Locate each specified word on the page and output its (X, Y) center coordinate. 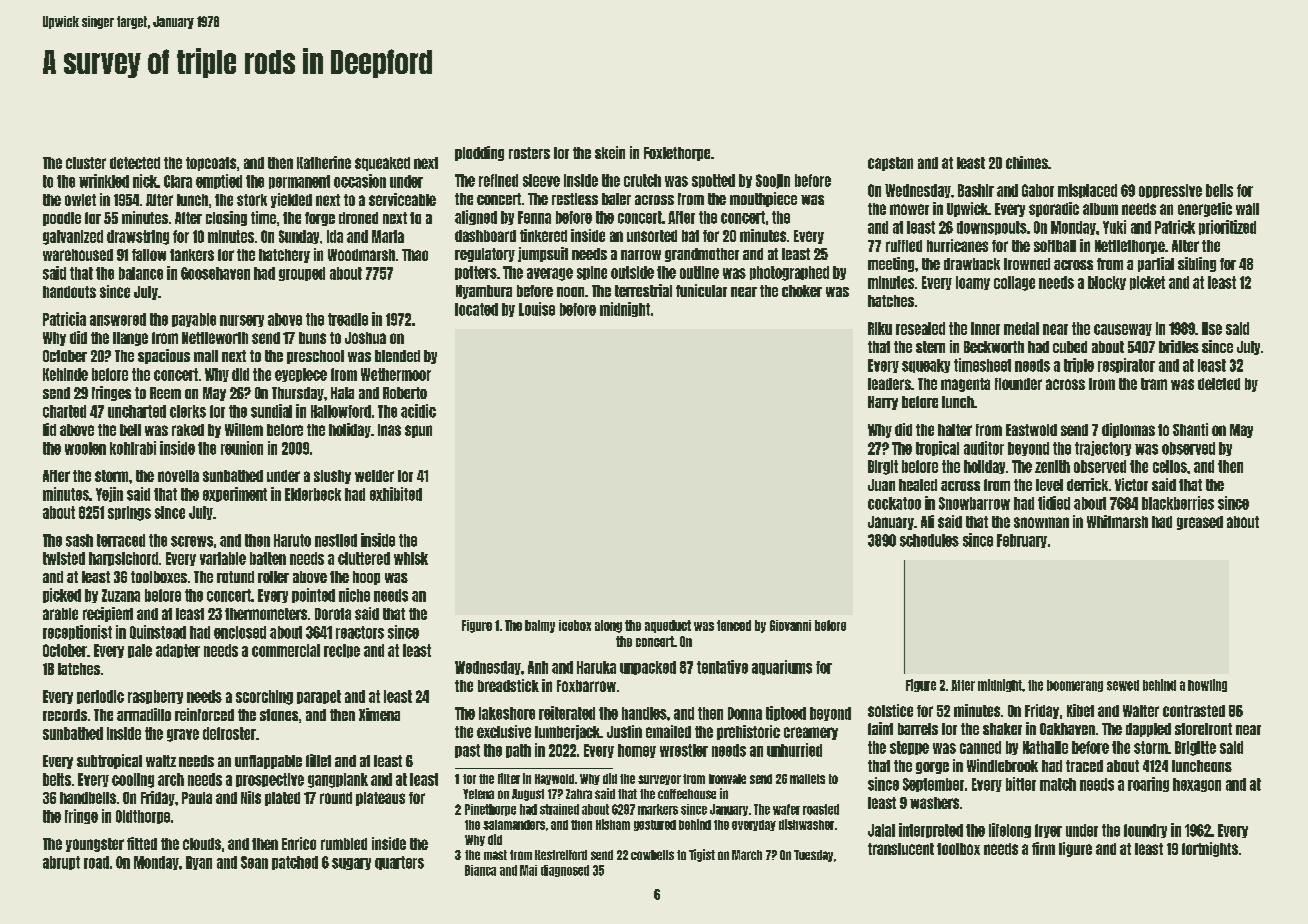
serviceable (402, 199)
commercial (286, 650)
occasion (360, 181)
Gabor (1038, 190)
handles (644, 713)
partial (1156, 264)
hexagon (1197, 785)
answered (118, 319)
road (96, 862)
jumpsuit (543, 254)
